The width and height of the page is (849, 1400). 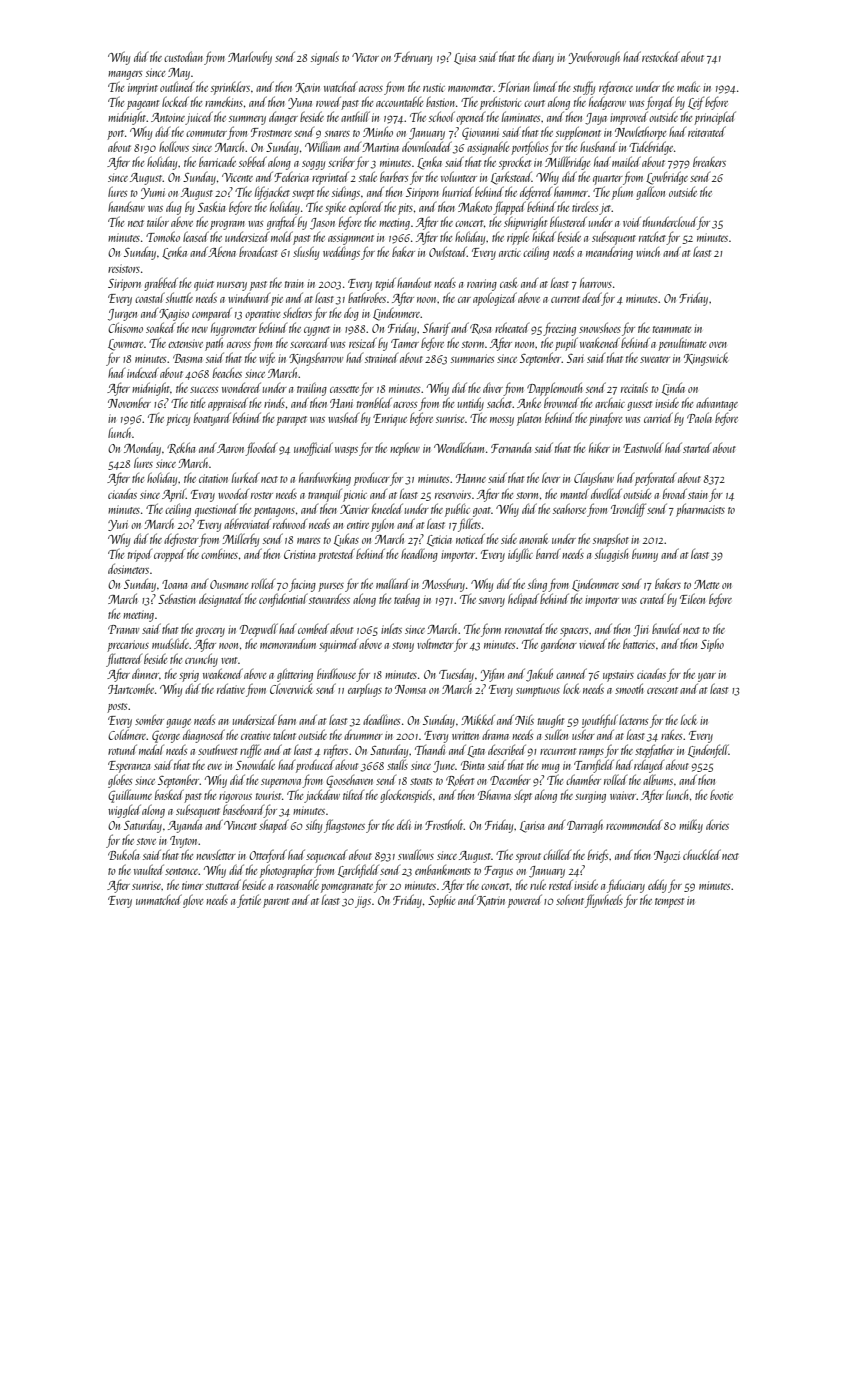 What do you see at coordinates (691, 826) in the page?
I see `milky` at bounding box center [691, 826].
